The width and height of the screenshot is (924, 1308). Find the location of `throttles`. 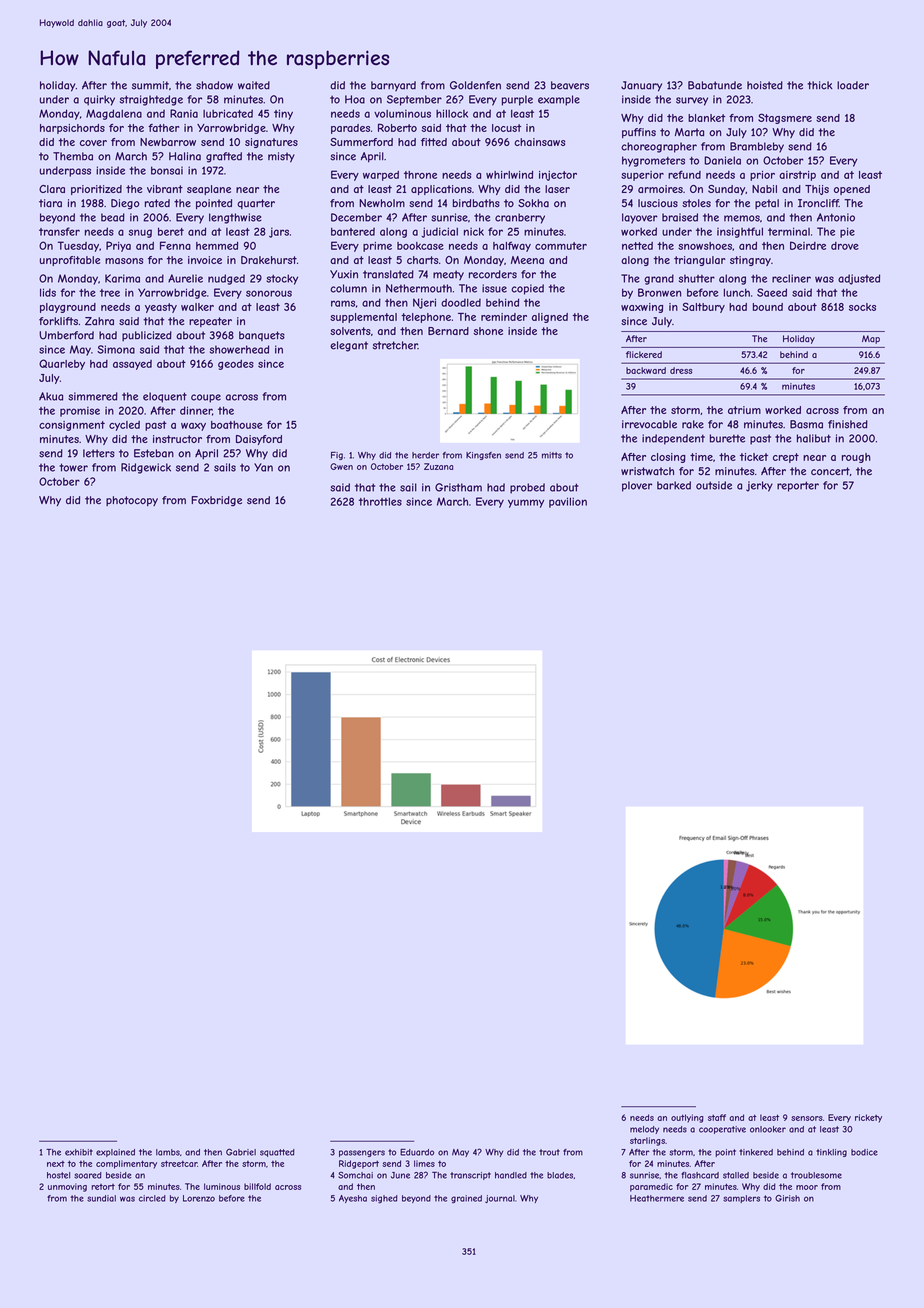

throttles is located at coordinates (380, 501).
